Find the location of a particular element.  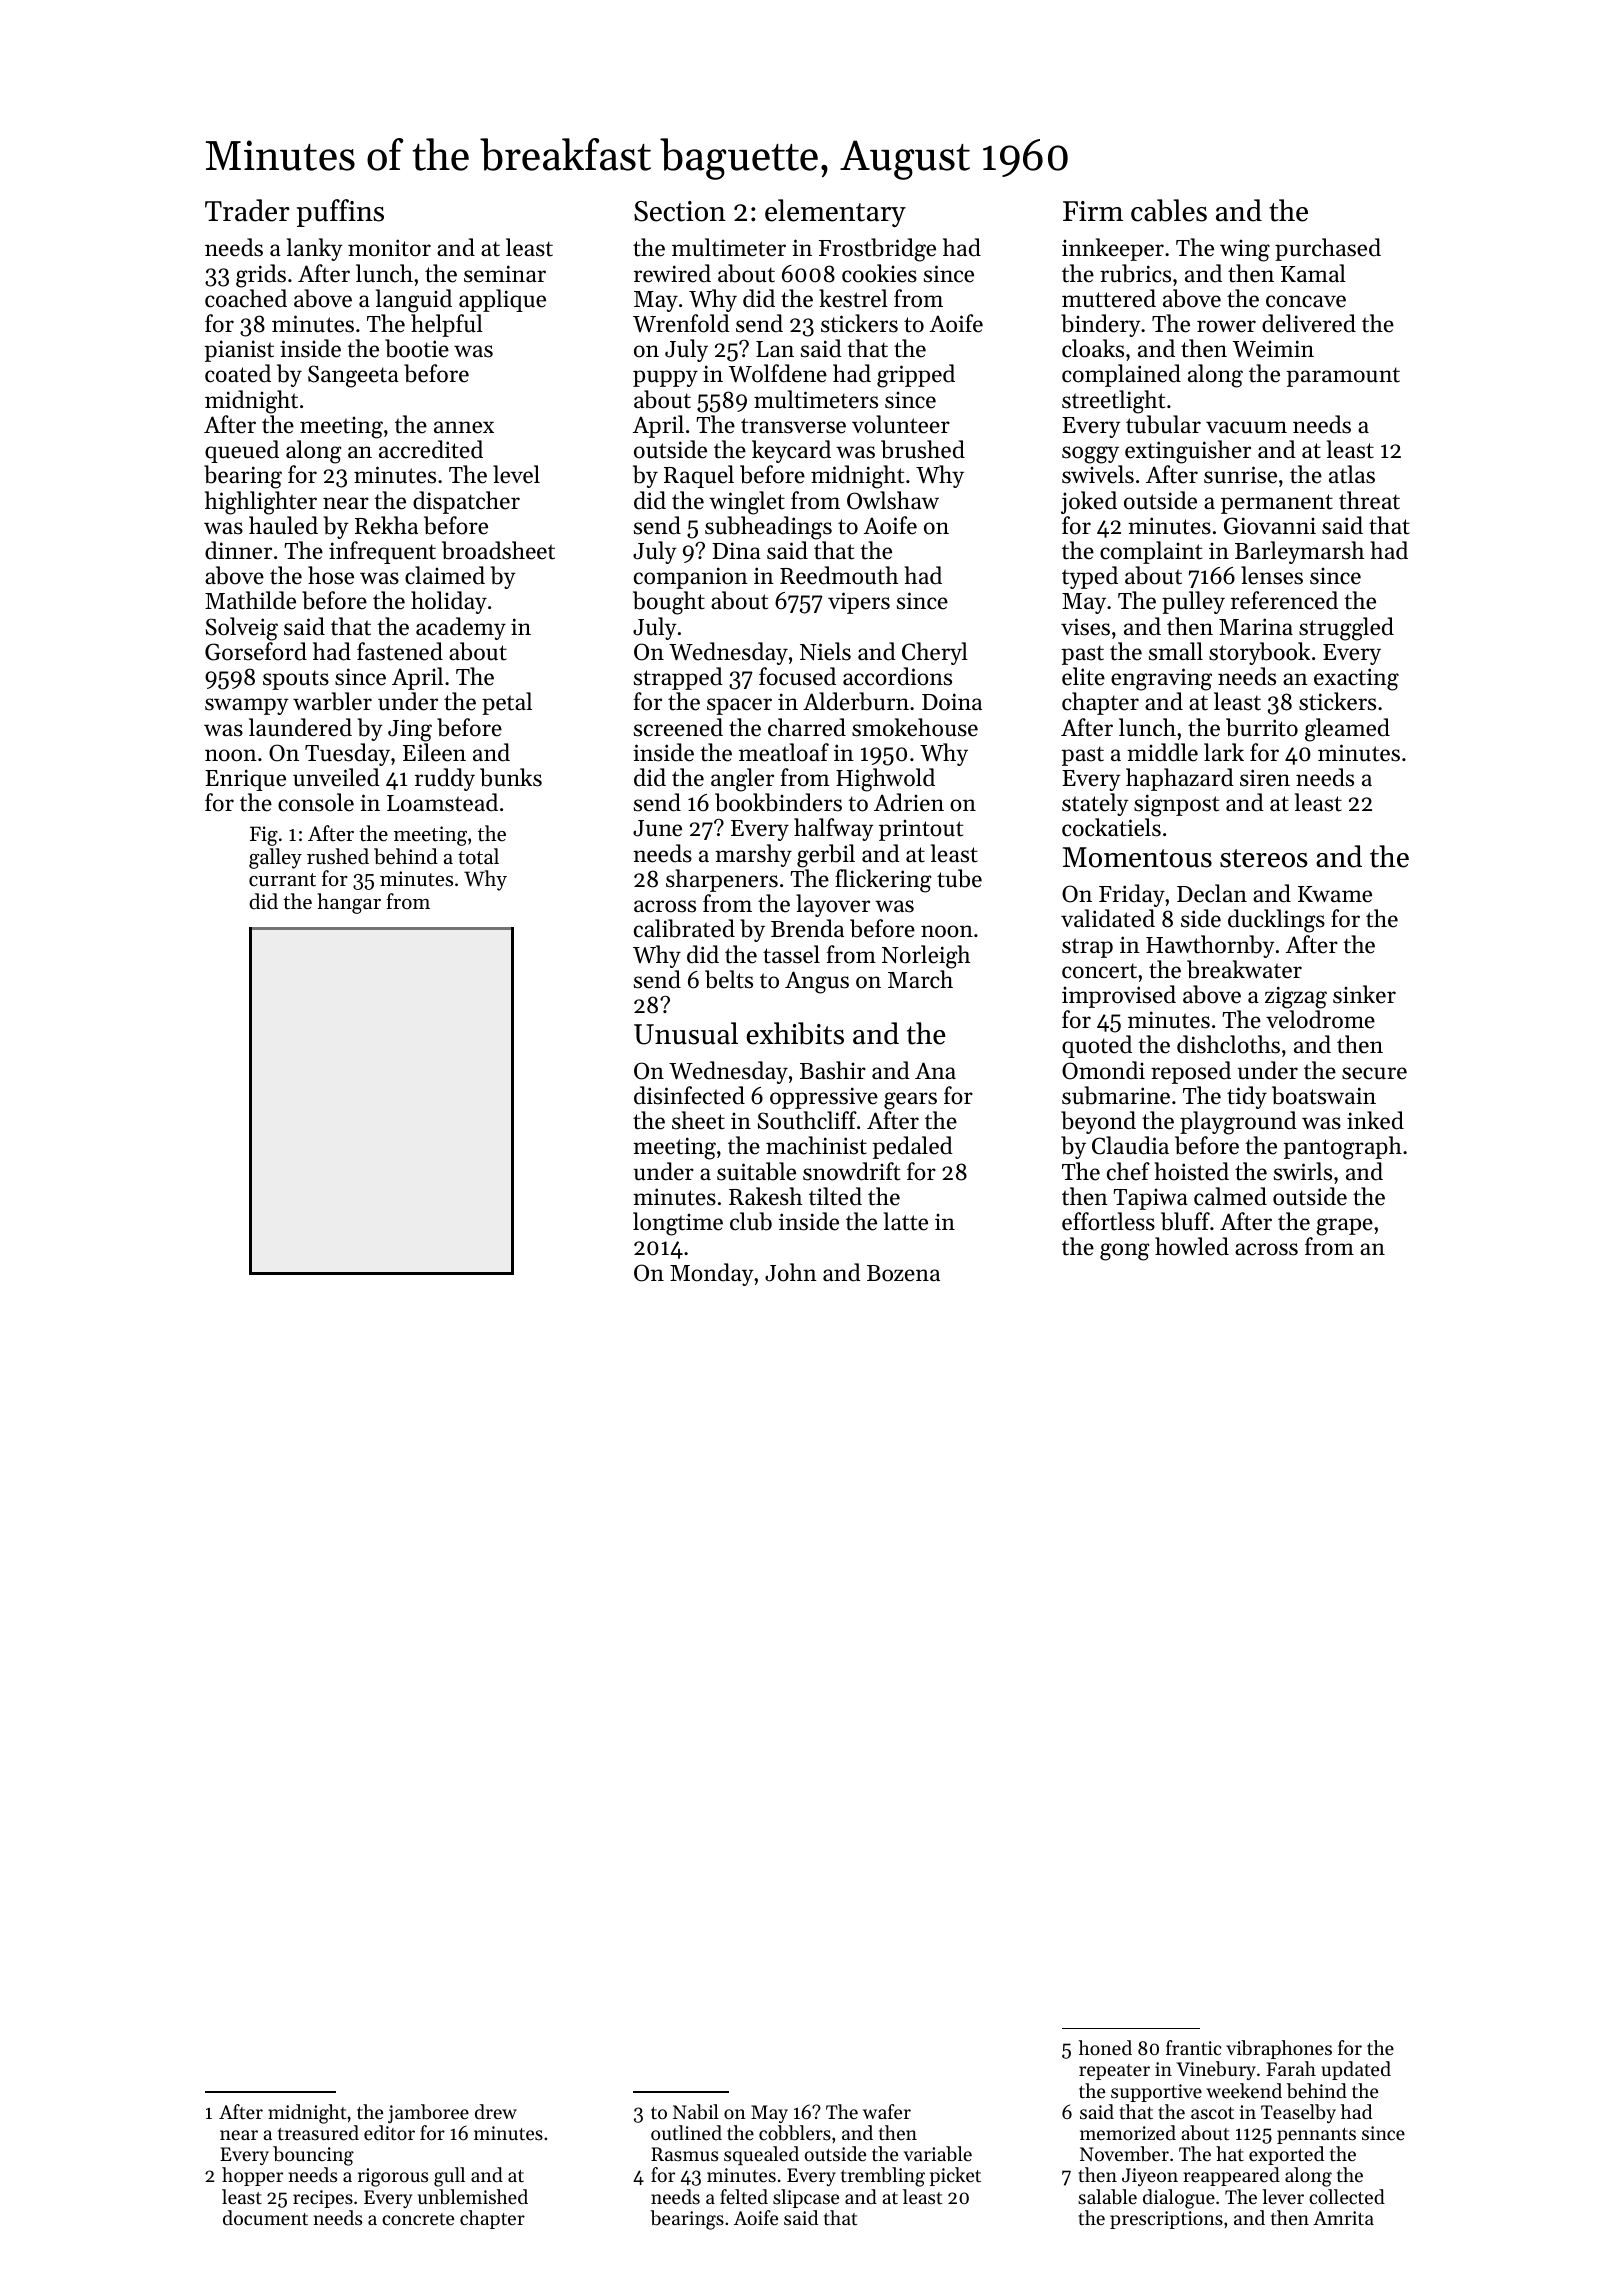

Barleymarsh is located at coordinates (1299, 552).
